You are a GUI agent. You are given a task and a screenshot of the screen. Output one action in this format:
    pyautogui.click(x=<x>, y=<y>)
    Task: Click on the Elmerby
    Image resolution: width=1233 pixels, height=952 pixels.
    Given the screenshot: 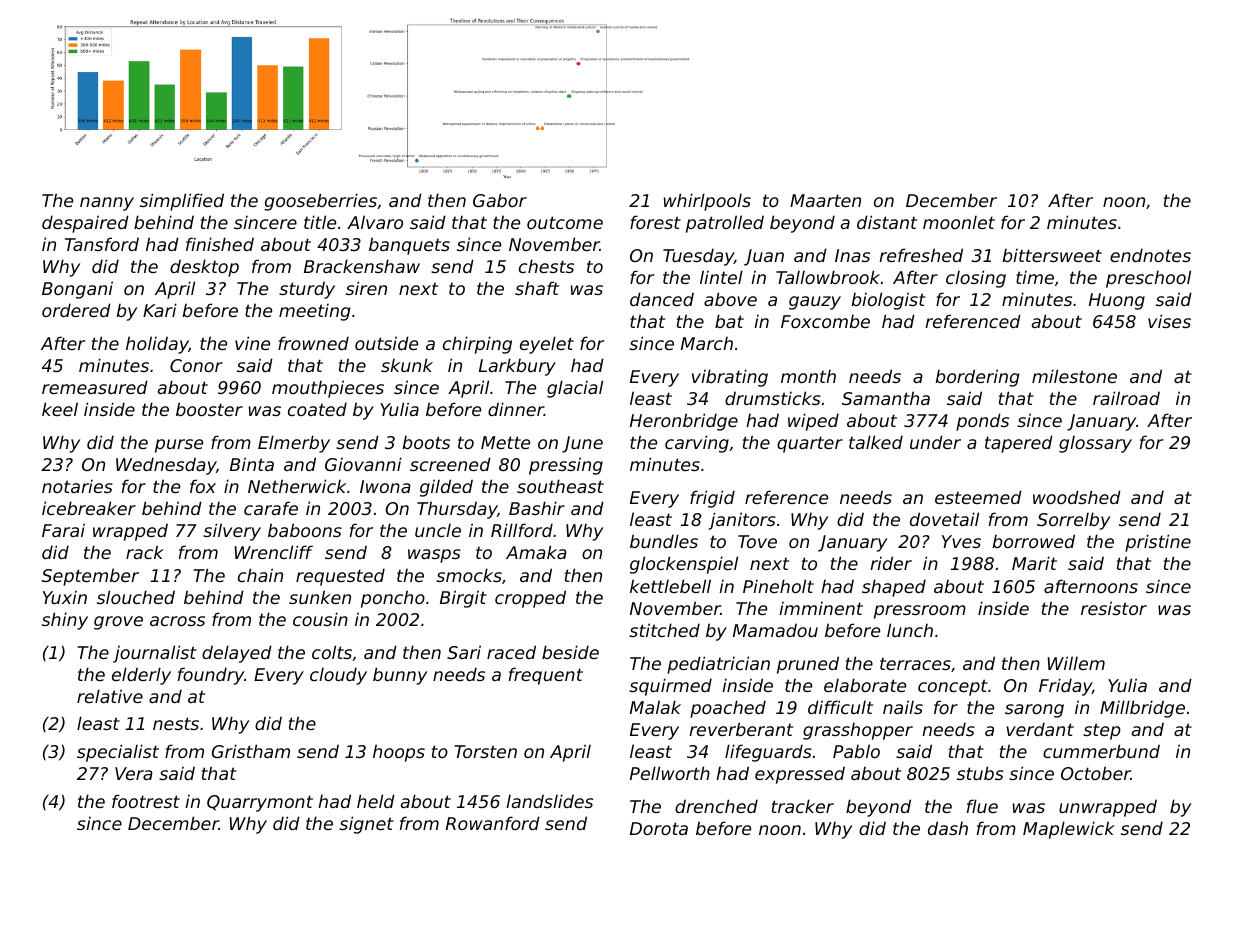 What is the action you would take?
    pyautogui.click(x=294, y=444)
